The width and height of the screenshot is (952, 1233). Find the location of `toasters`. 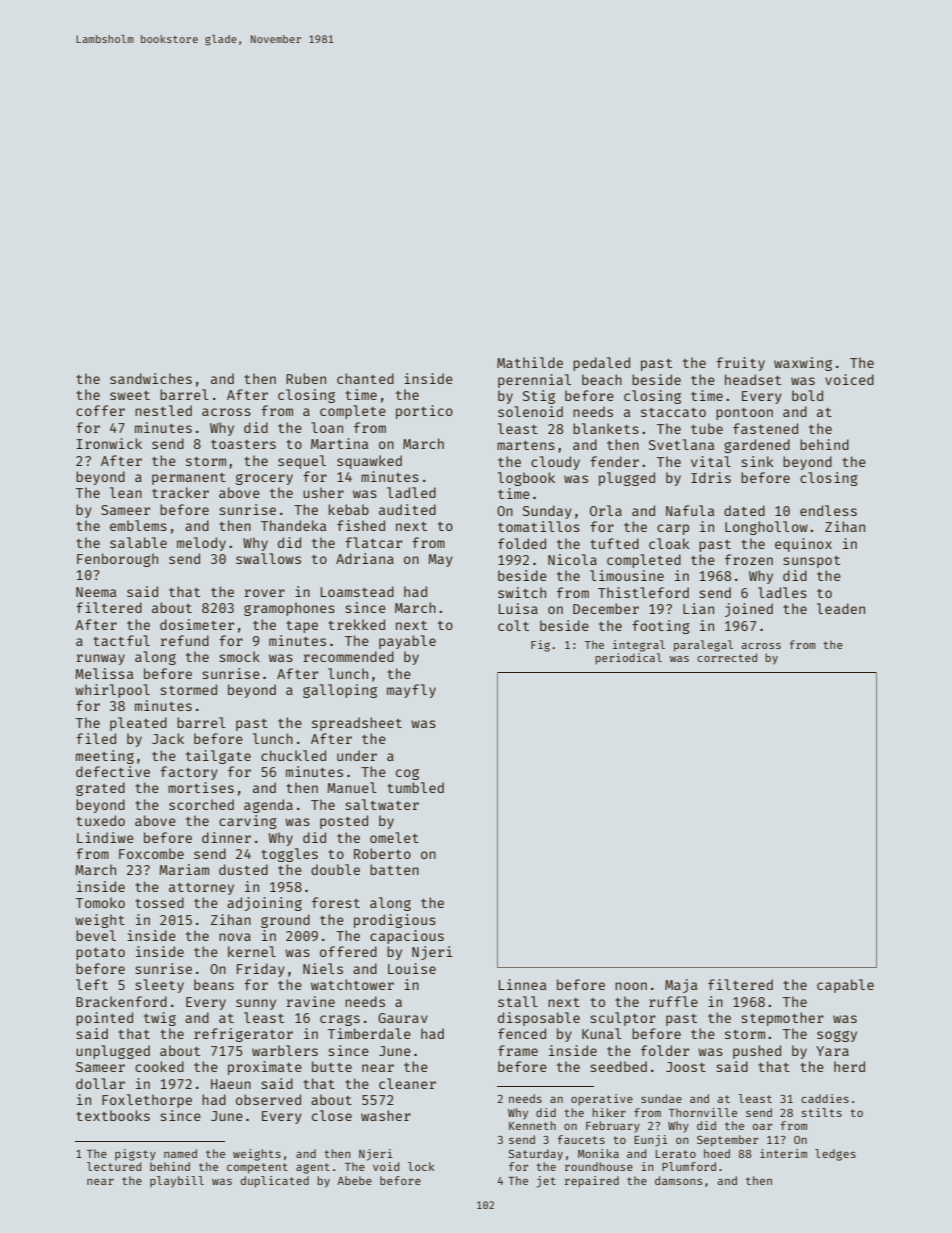

toasters is located at coordinates (243, 444).
